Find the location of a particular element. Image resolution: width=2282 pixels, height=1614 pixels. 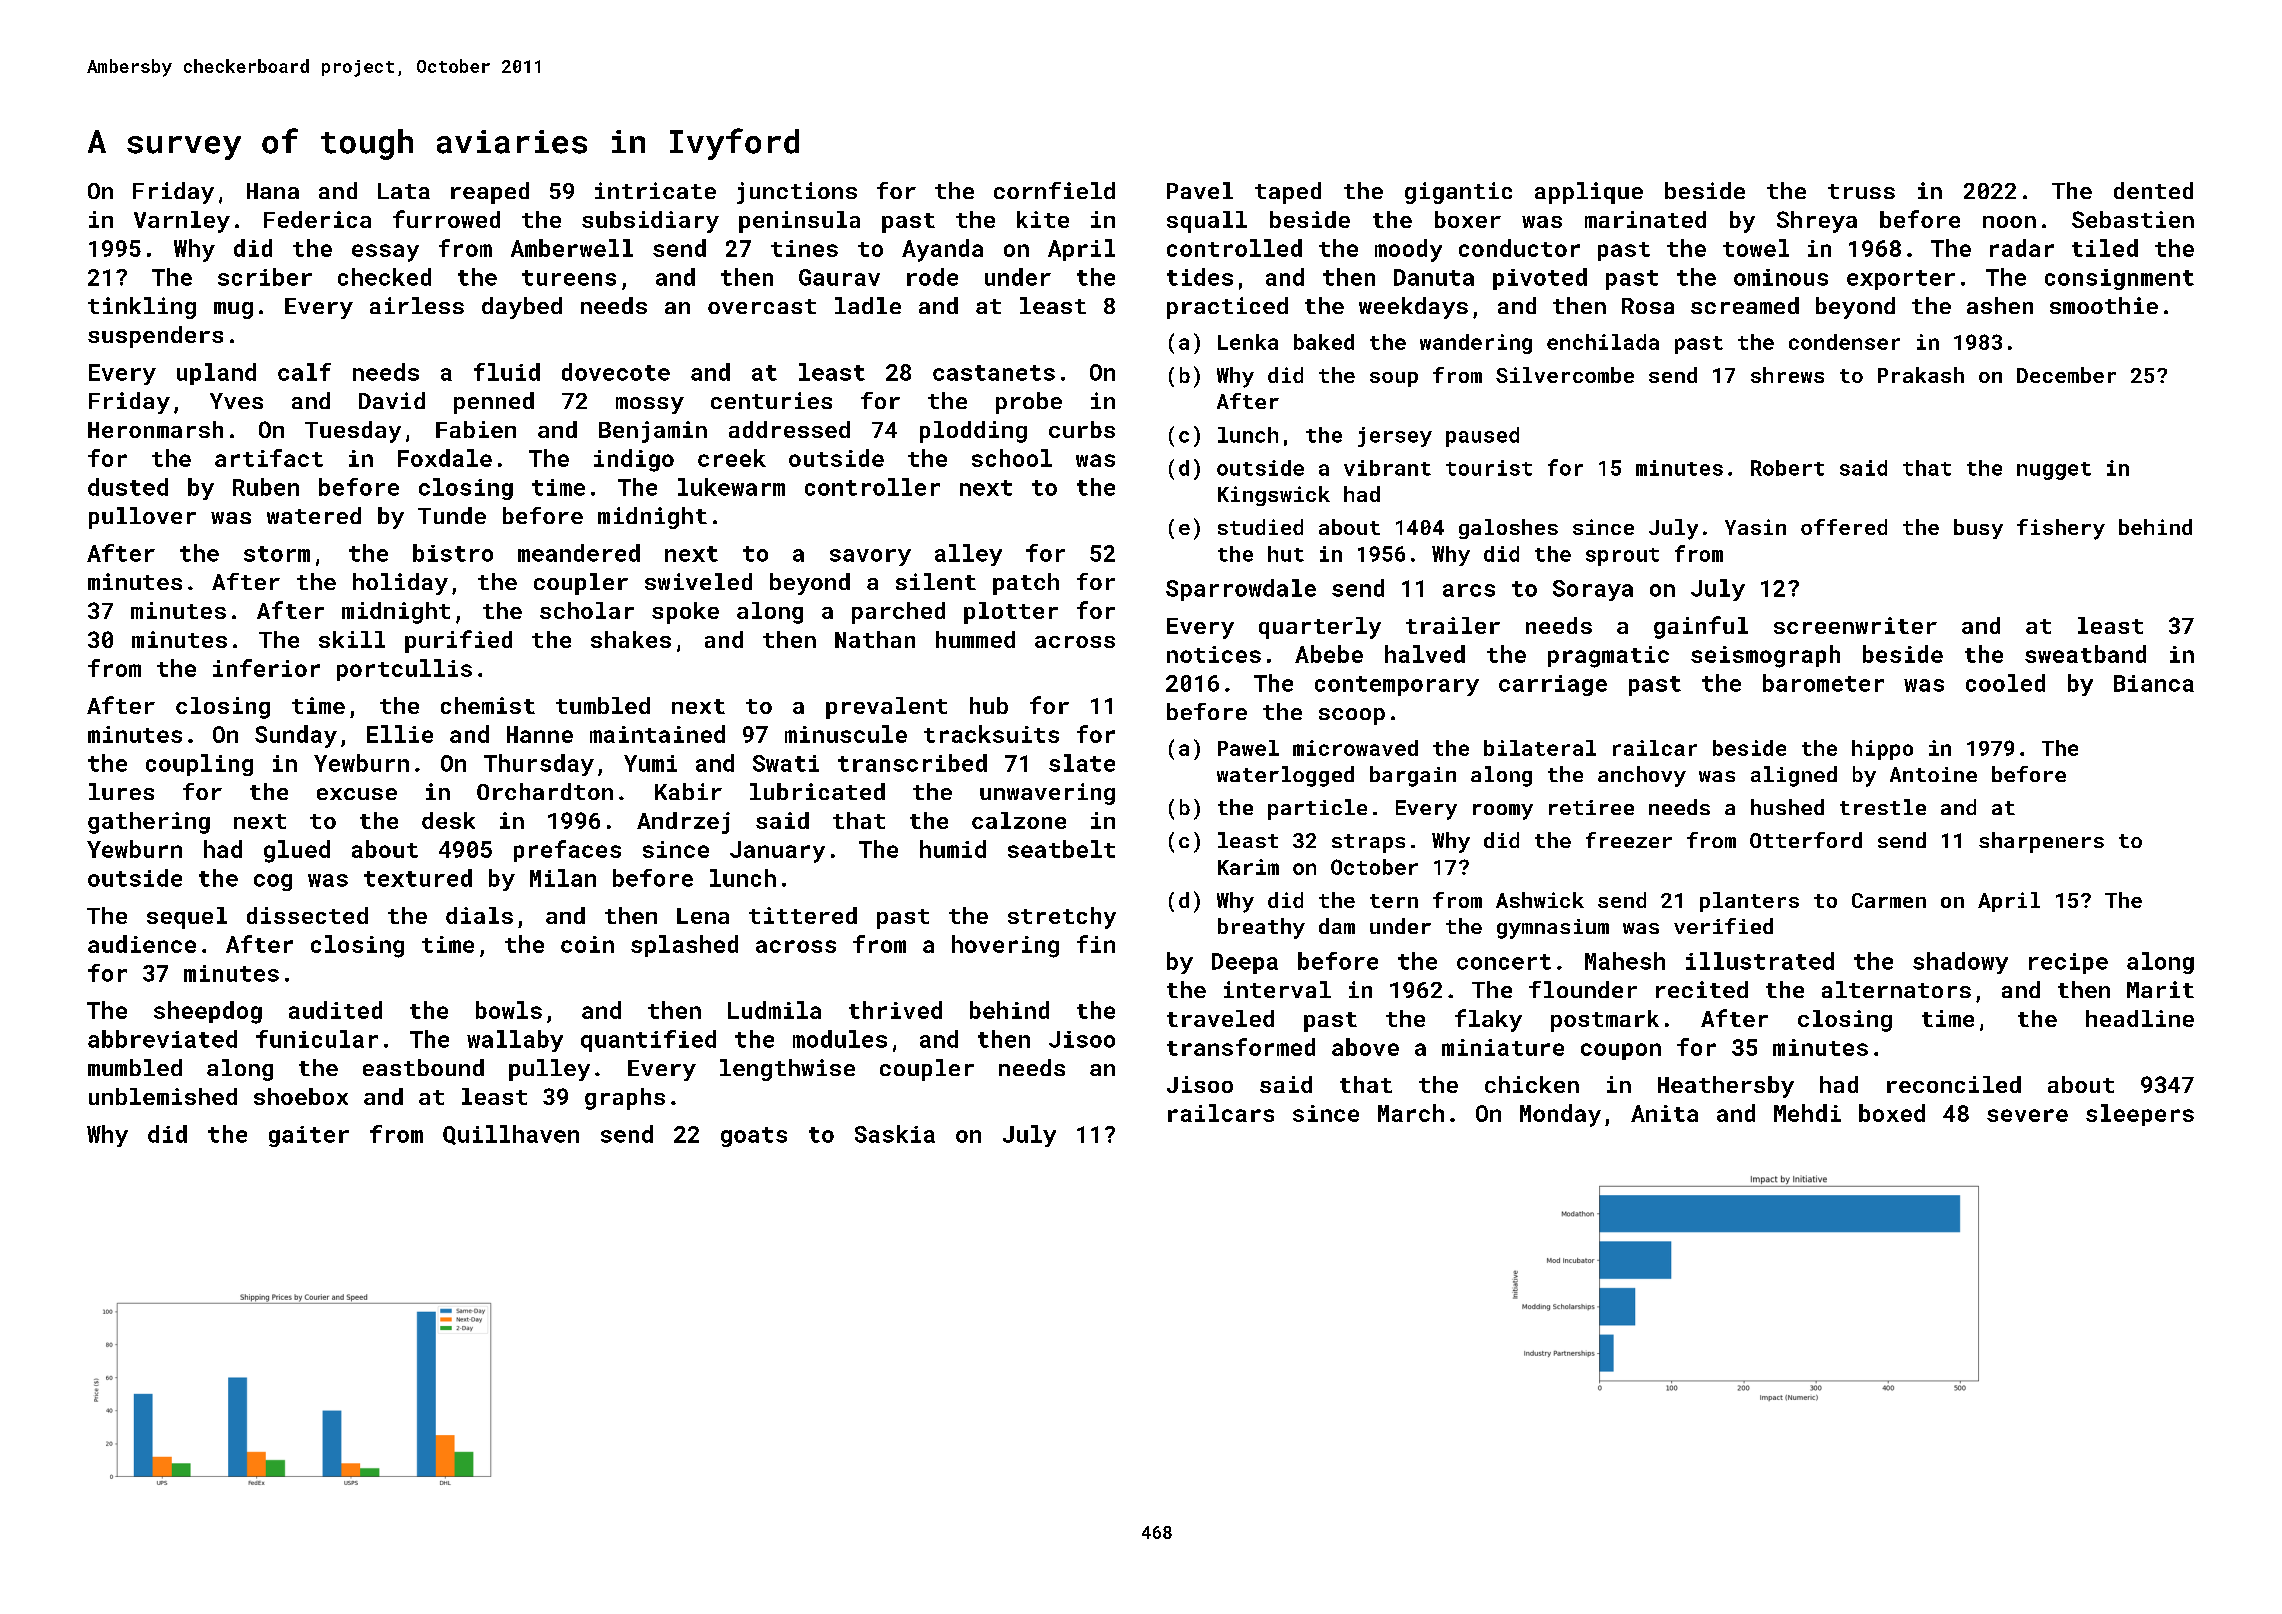

plotter is located at coordinates (1011, 613).
